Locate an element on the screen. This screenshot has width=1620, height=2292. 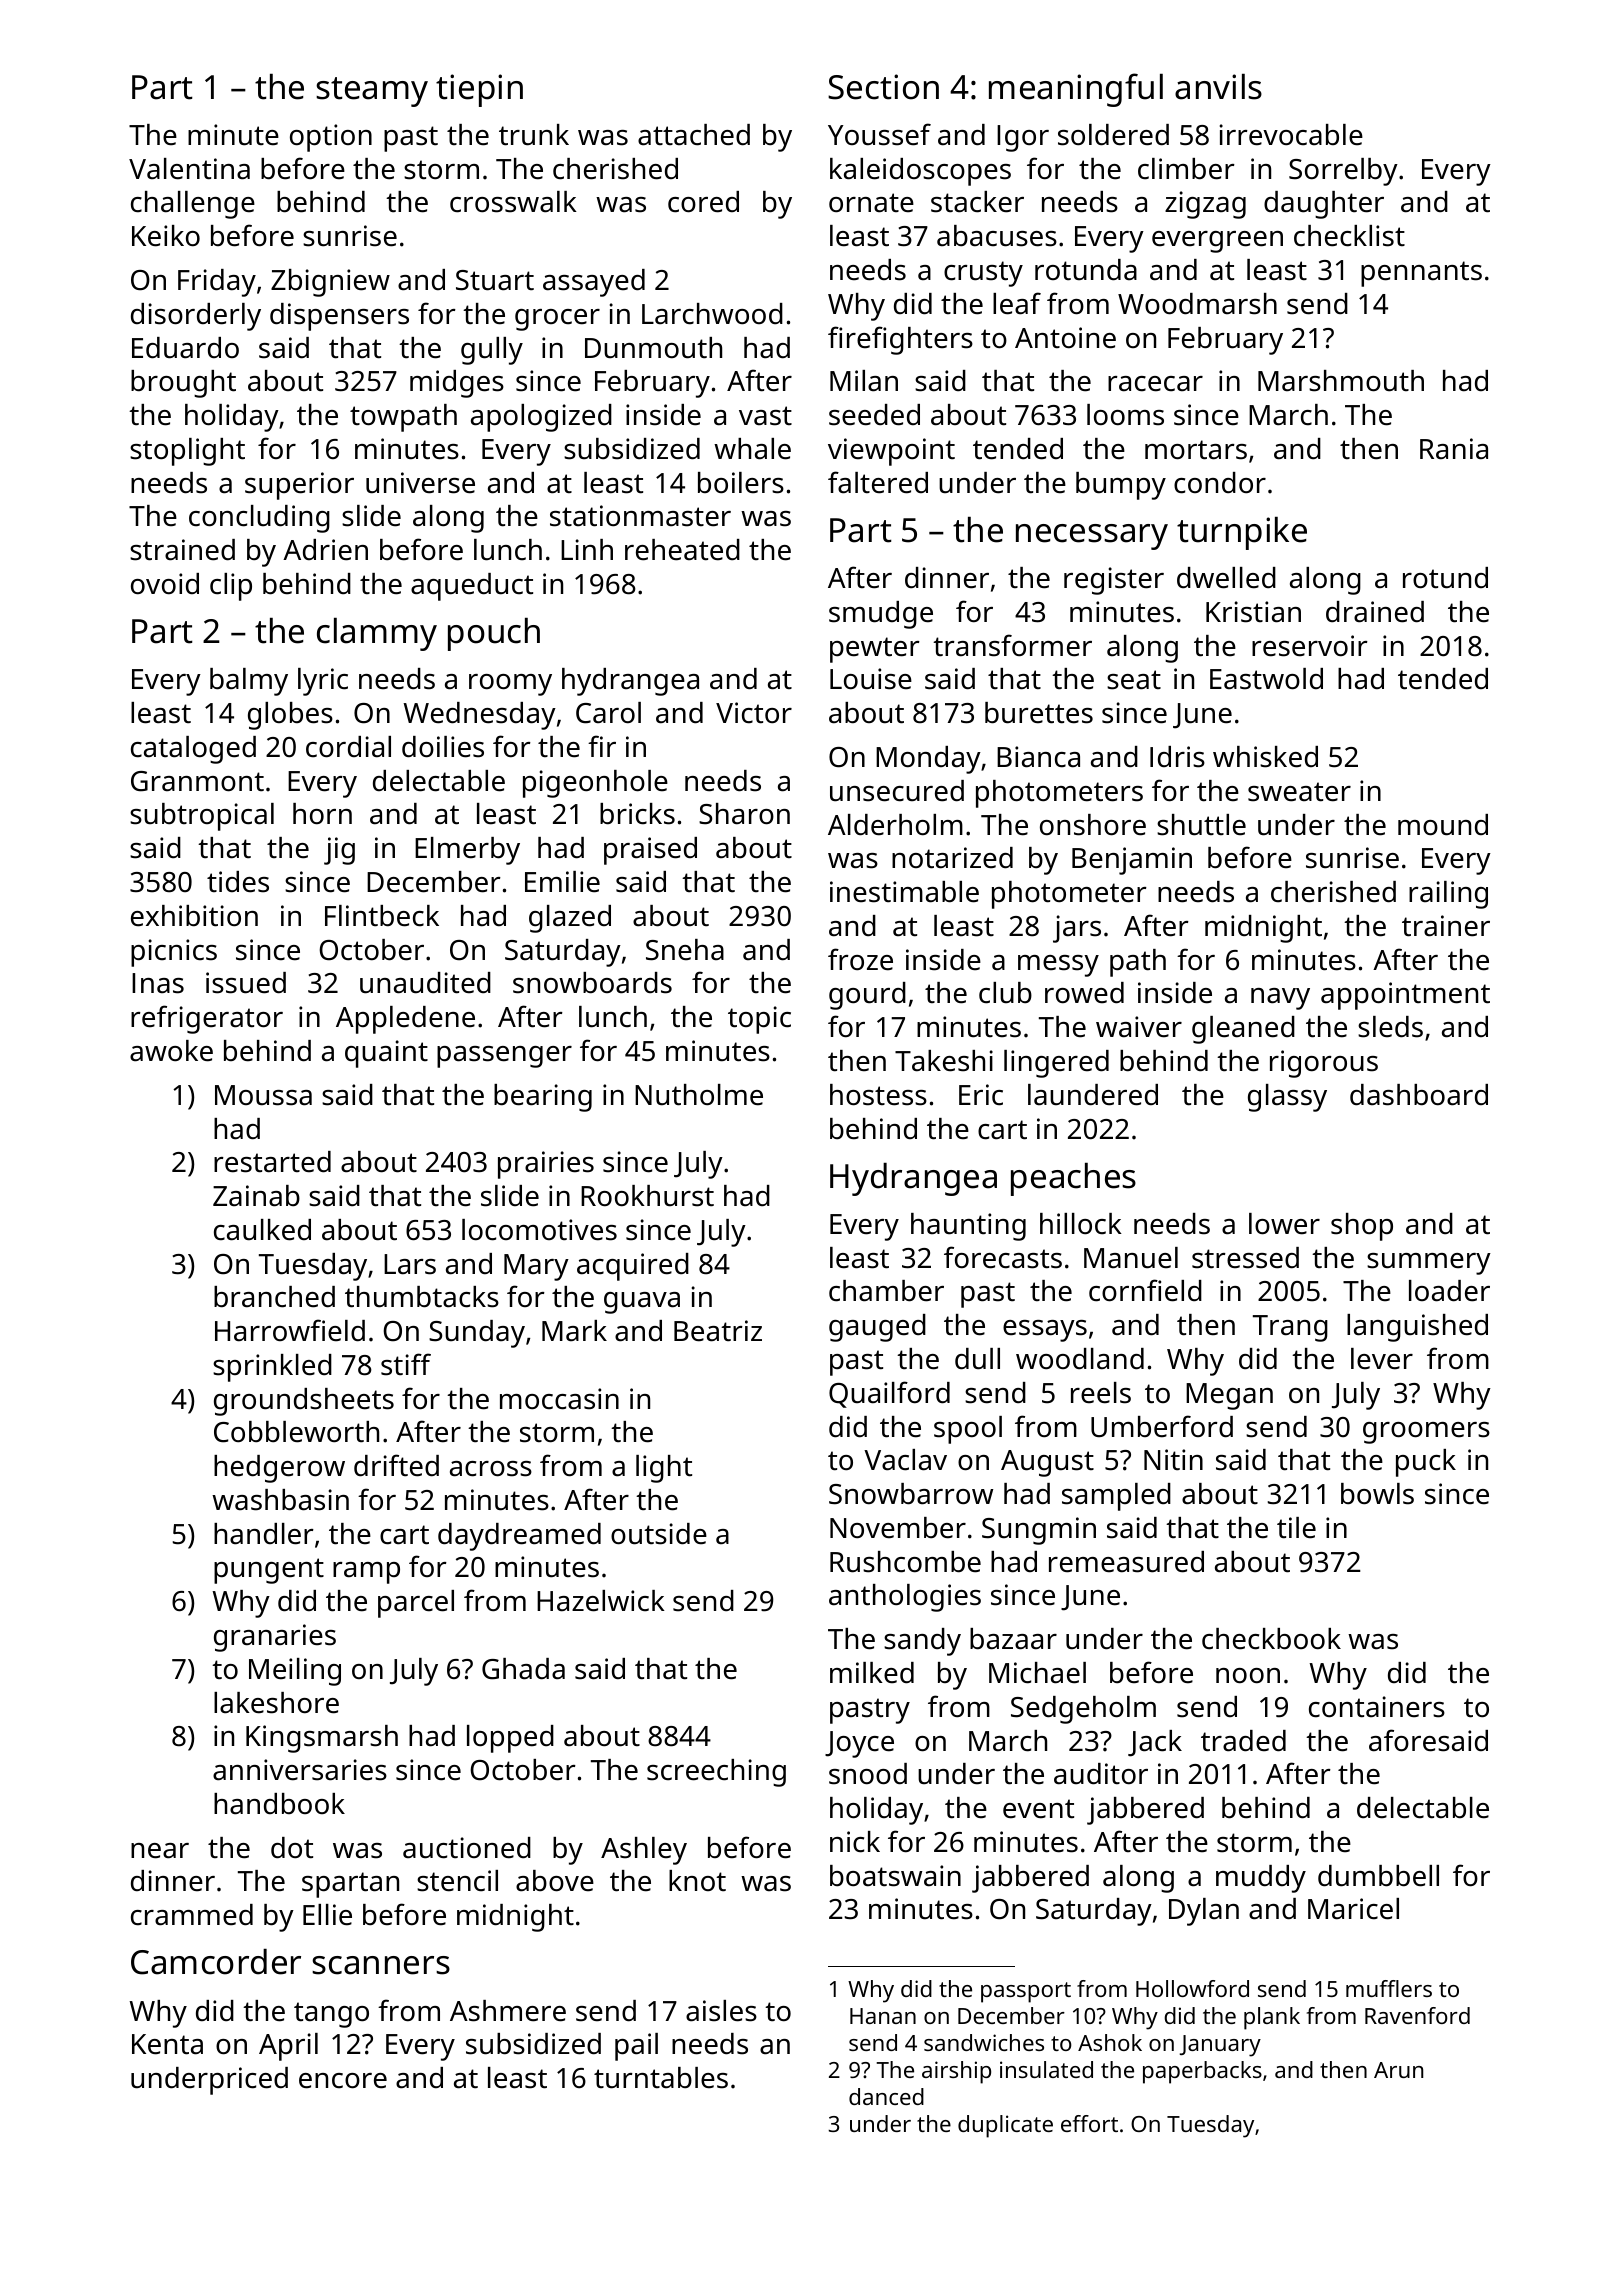
puck is located at coordinates (1426, 1463).
